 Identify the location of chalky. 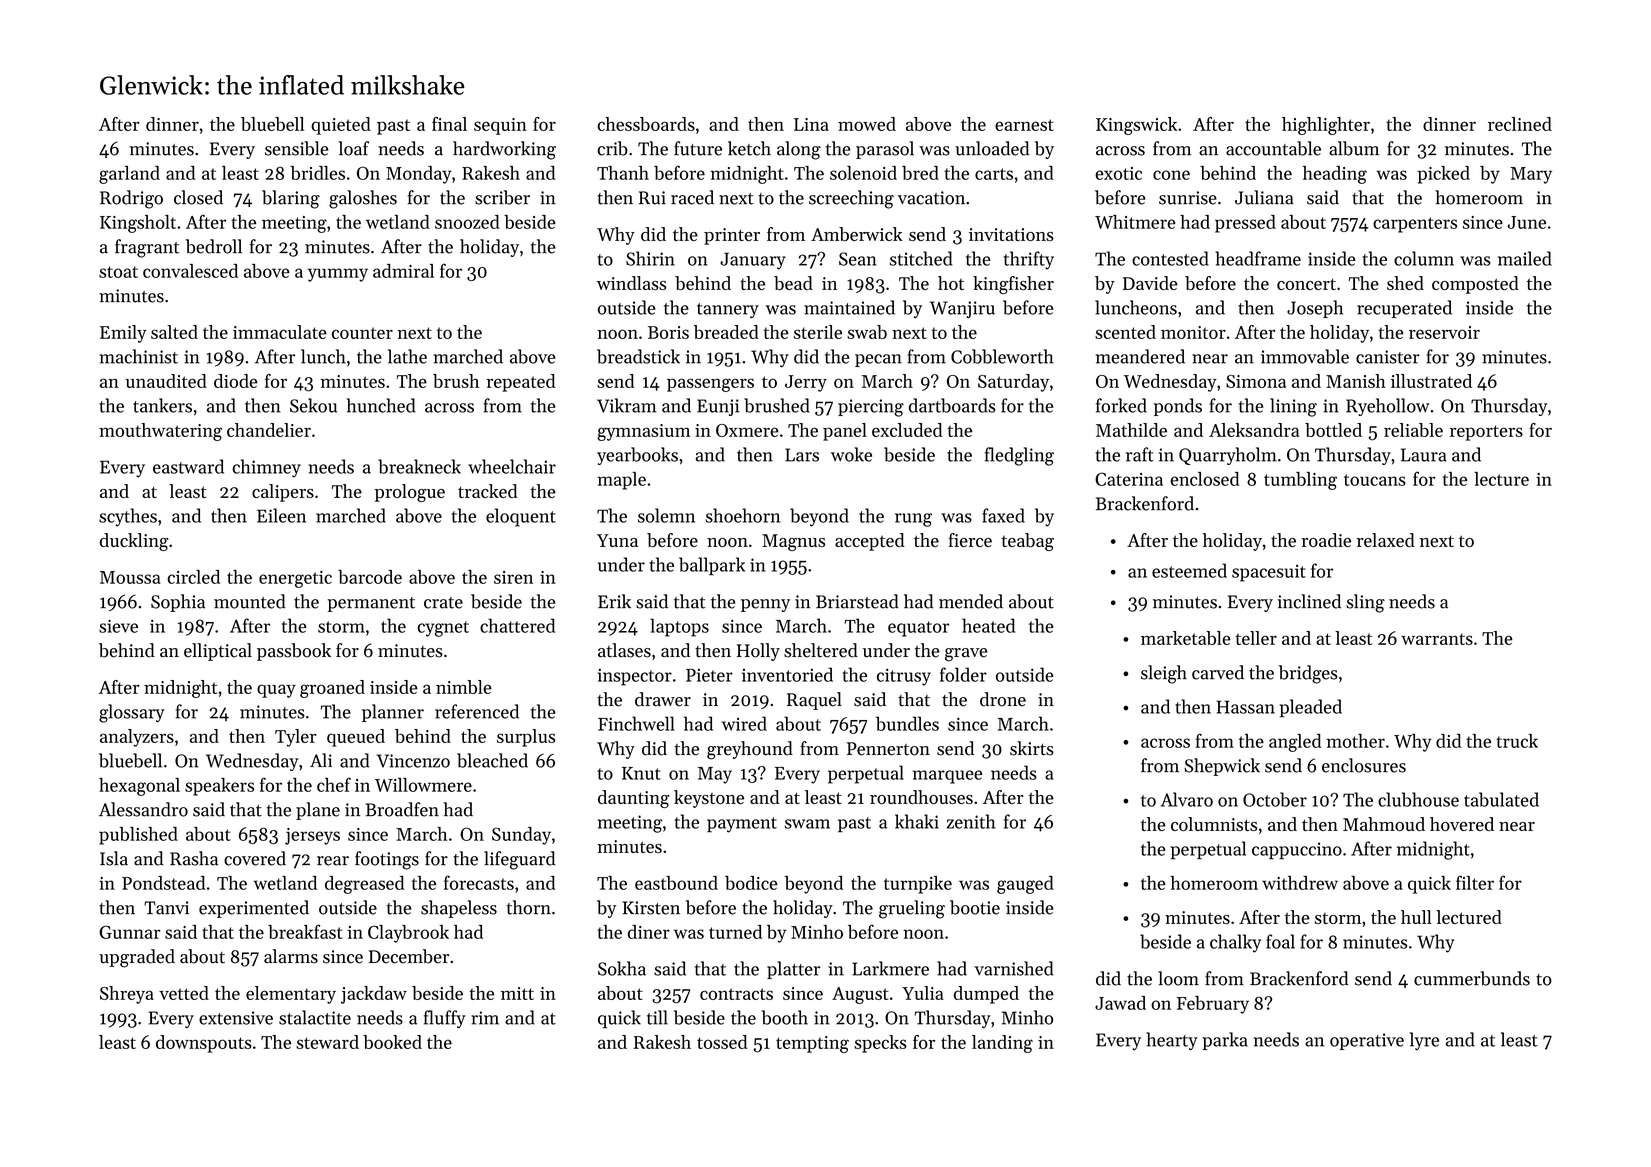
(1235, 943).
